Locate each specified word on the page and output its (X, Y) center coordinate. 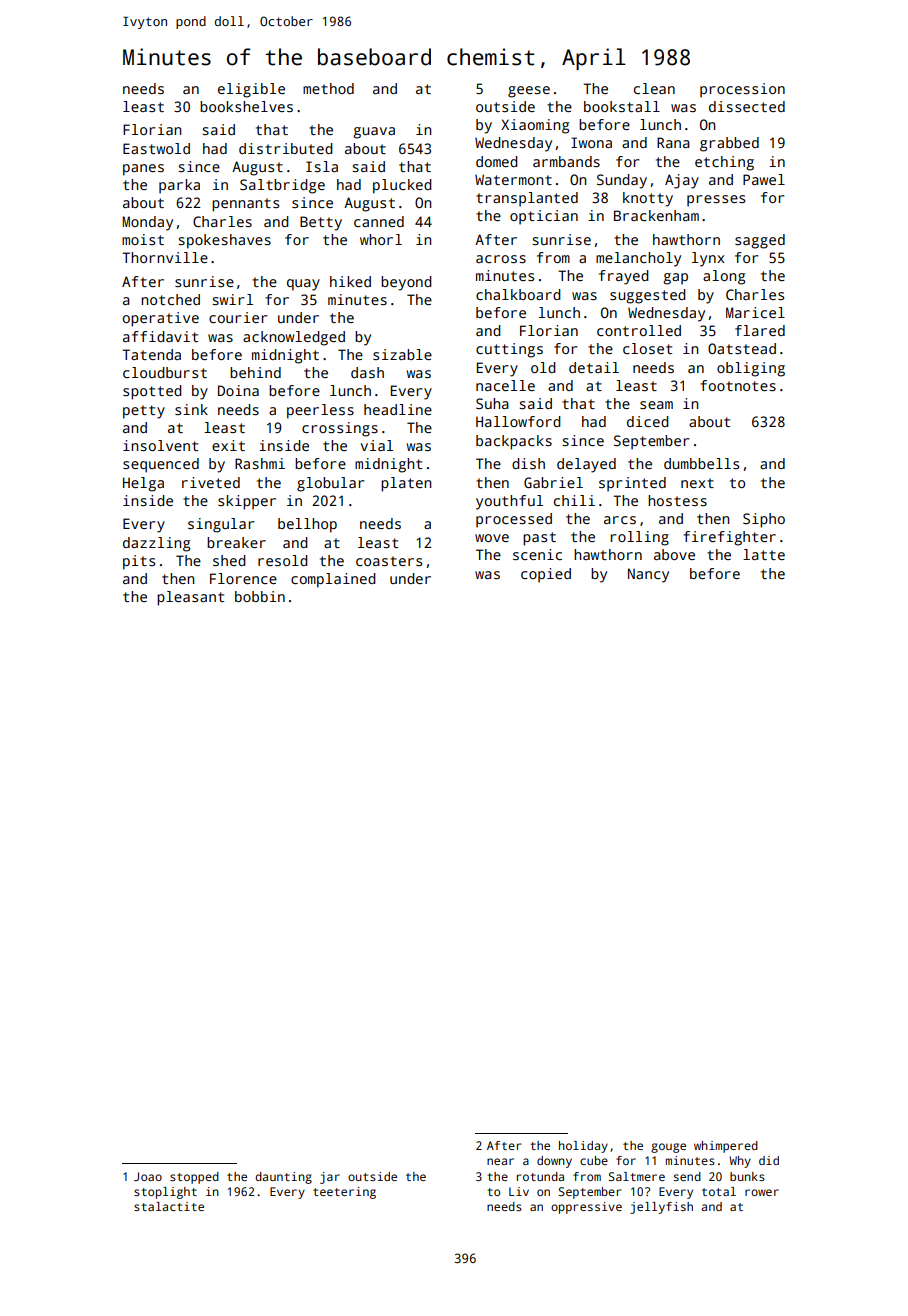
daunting (283, 1178)
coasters (389, 561)
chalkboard (518, 294)
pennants (245, 205)
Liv (519, 1191)
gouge (668, 1148)
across (501, 259)
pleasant (190, 598)
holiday (583, 1147)
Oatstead (742, 348)
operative (160, 319)
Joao (148, 1176)
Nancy (648, 575)
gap (675, 279)
